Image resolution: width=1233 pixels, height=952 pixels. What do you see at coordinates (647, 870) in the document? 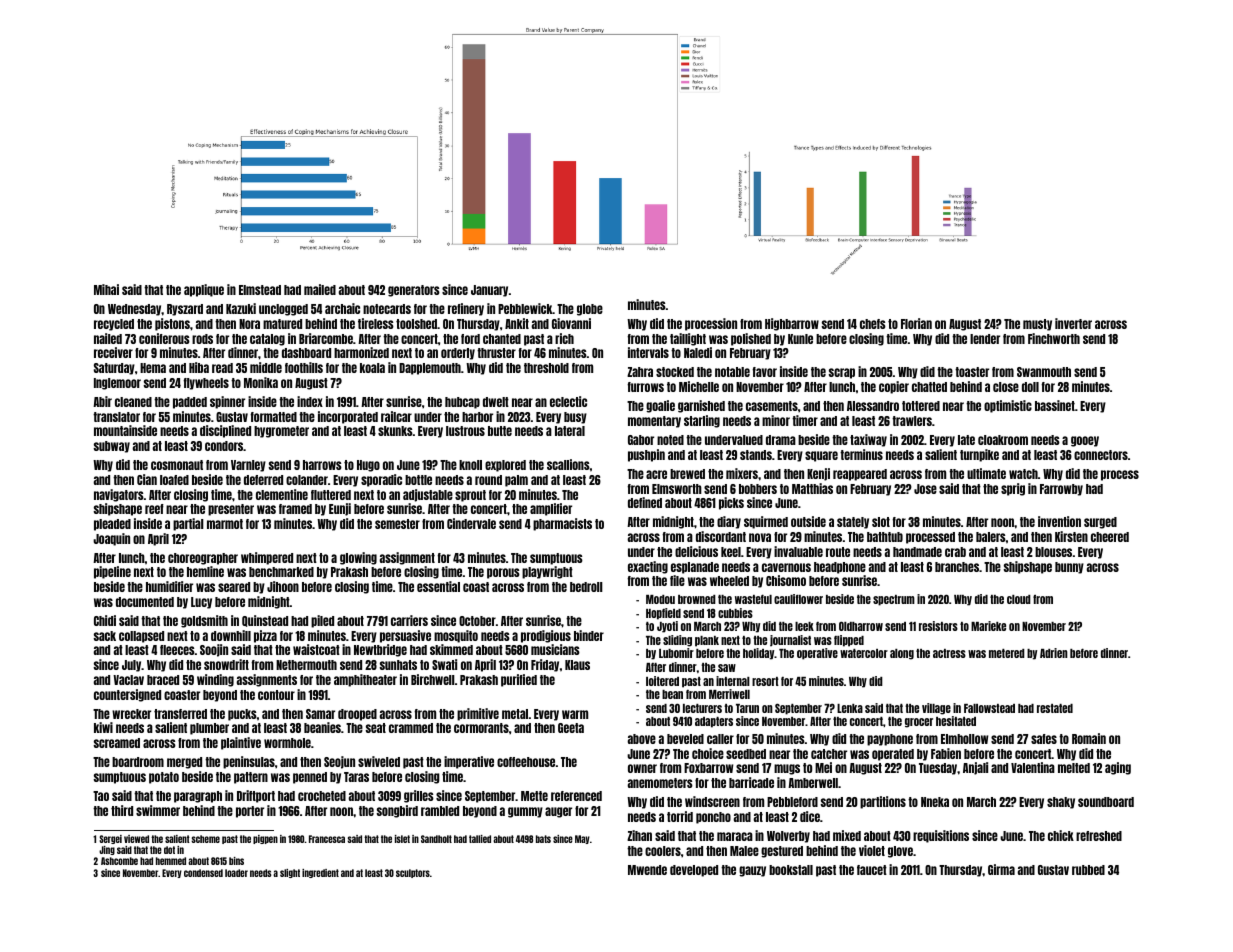
I see `Mwende` at bounding box center [647, 870].
